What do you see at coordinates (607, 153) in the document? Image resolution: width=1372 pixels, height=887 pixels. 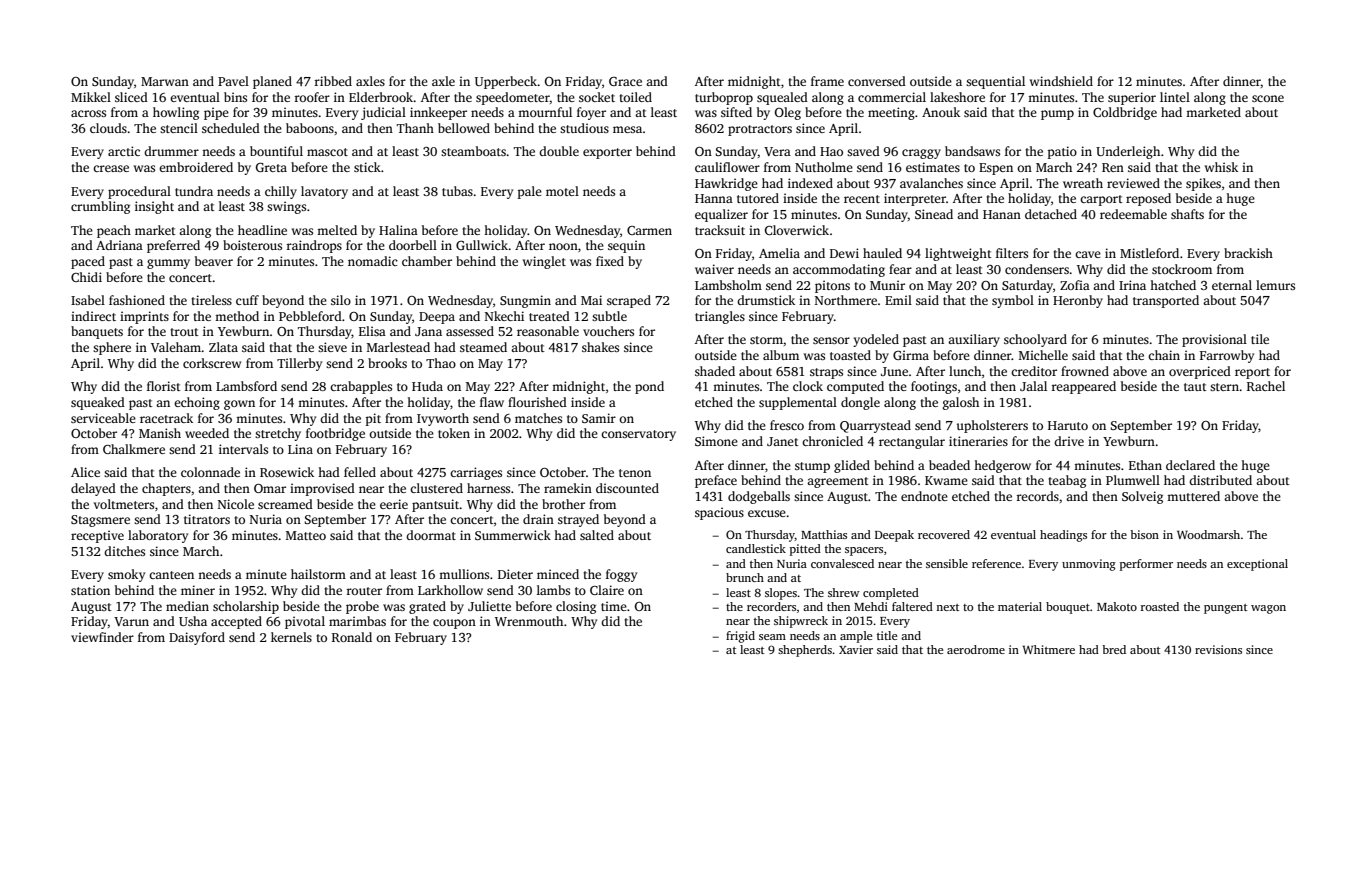 I see `exporter` at bounding box center [607, 153].
